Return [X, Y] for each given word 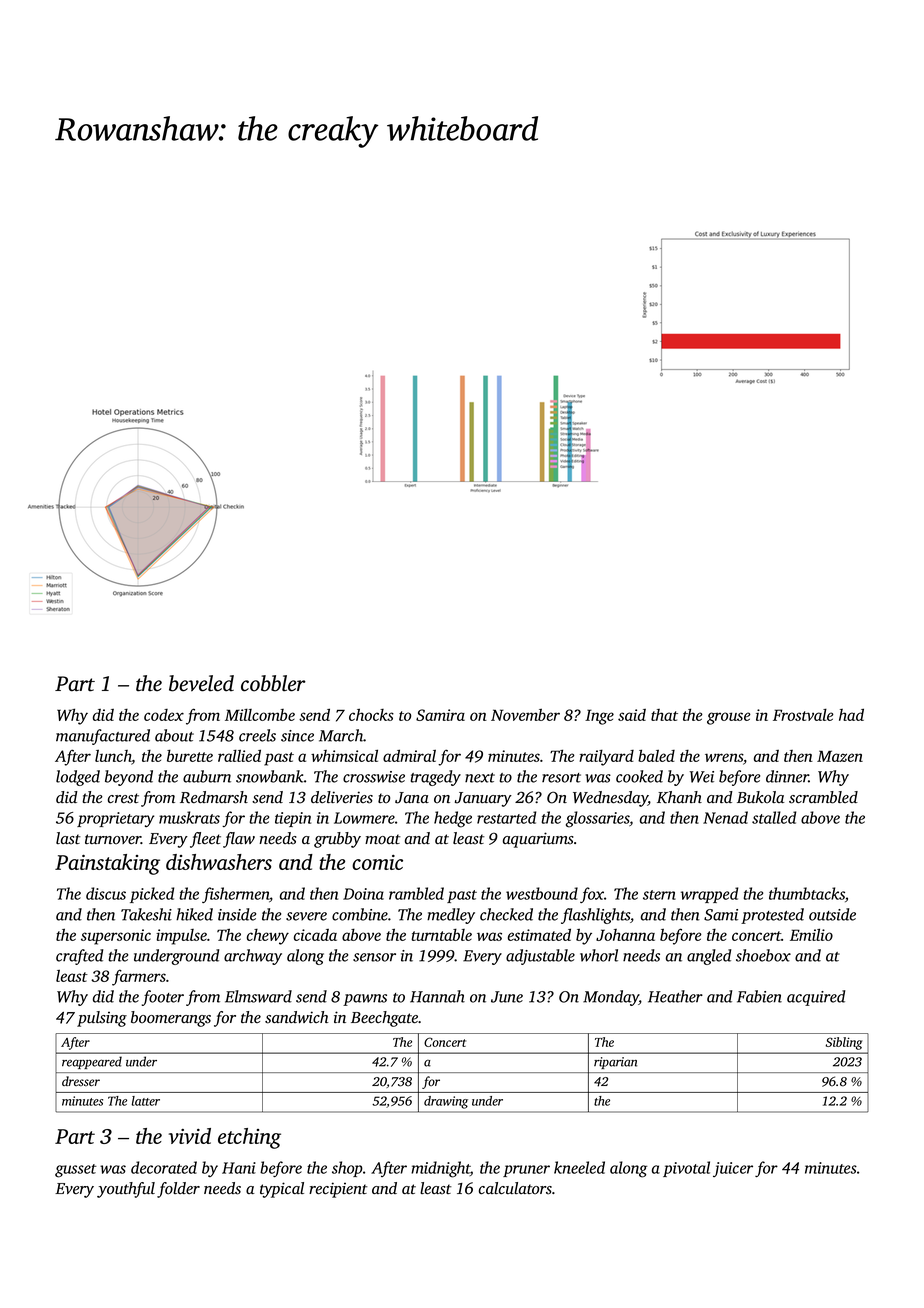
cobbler [273, 683]
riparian [615, 1063]
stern [659, 895]
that [664, 715]
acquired [816, 998]
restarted [506, 817]
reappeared [92, 1062]
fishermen [235, 895]
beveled [201, 683]
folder [178, 1190]
